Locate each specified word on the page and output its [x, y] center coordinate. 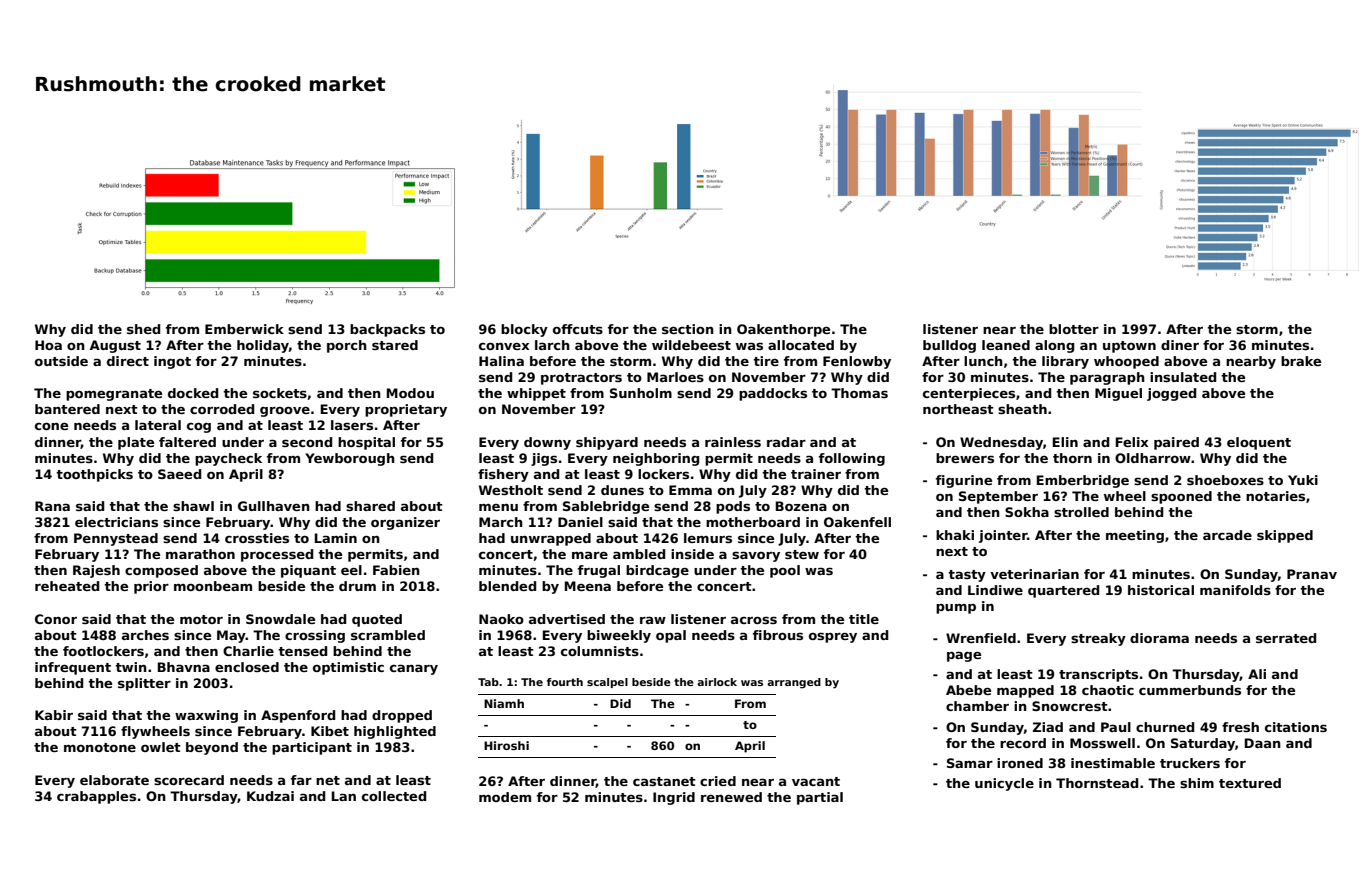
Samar [970, 763]
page [964, 656]
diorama [1159, 638]
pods [733, 507]
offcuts [578, 329]
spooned [1181, 497]
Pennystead [116, 539]
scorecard [189, 780]
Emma [690, 490]
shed [143, 329]
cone [51, 426]
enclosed [247, 667]
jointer [1003, 536]
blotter [1074, 329]
